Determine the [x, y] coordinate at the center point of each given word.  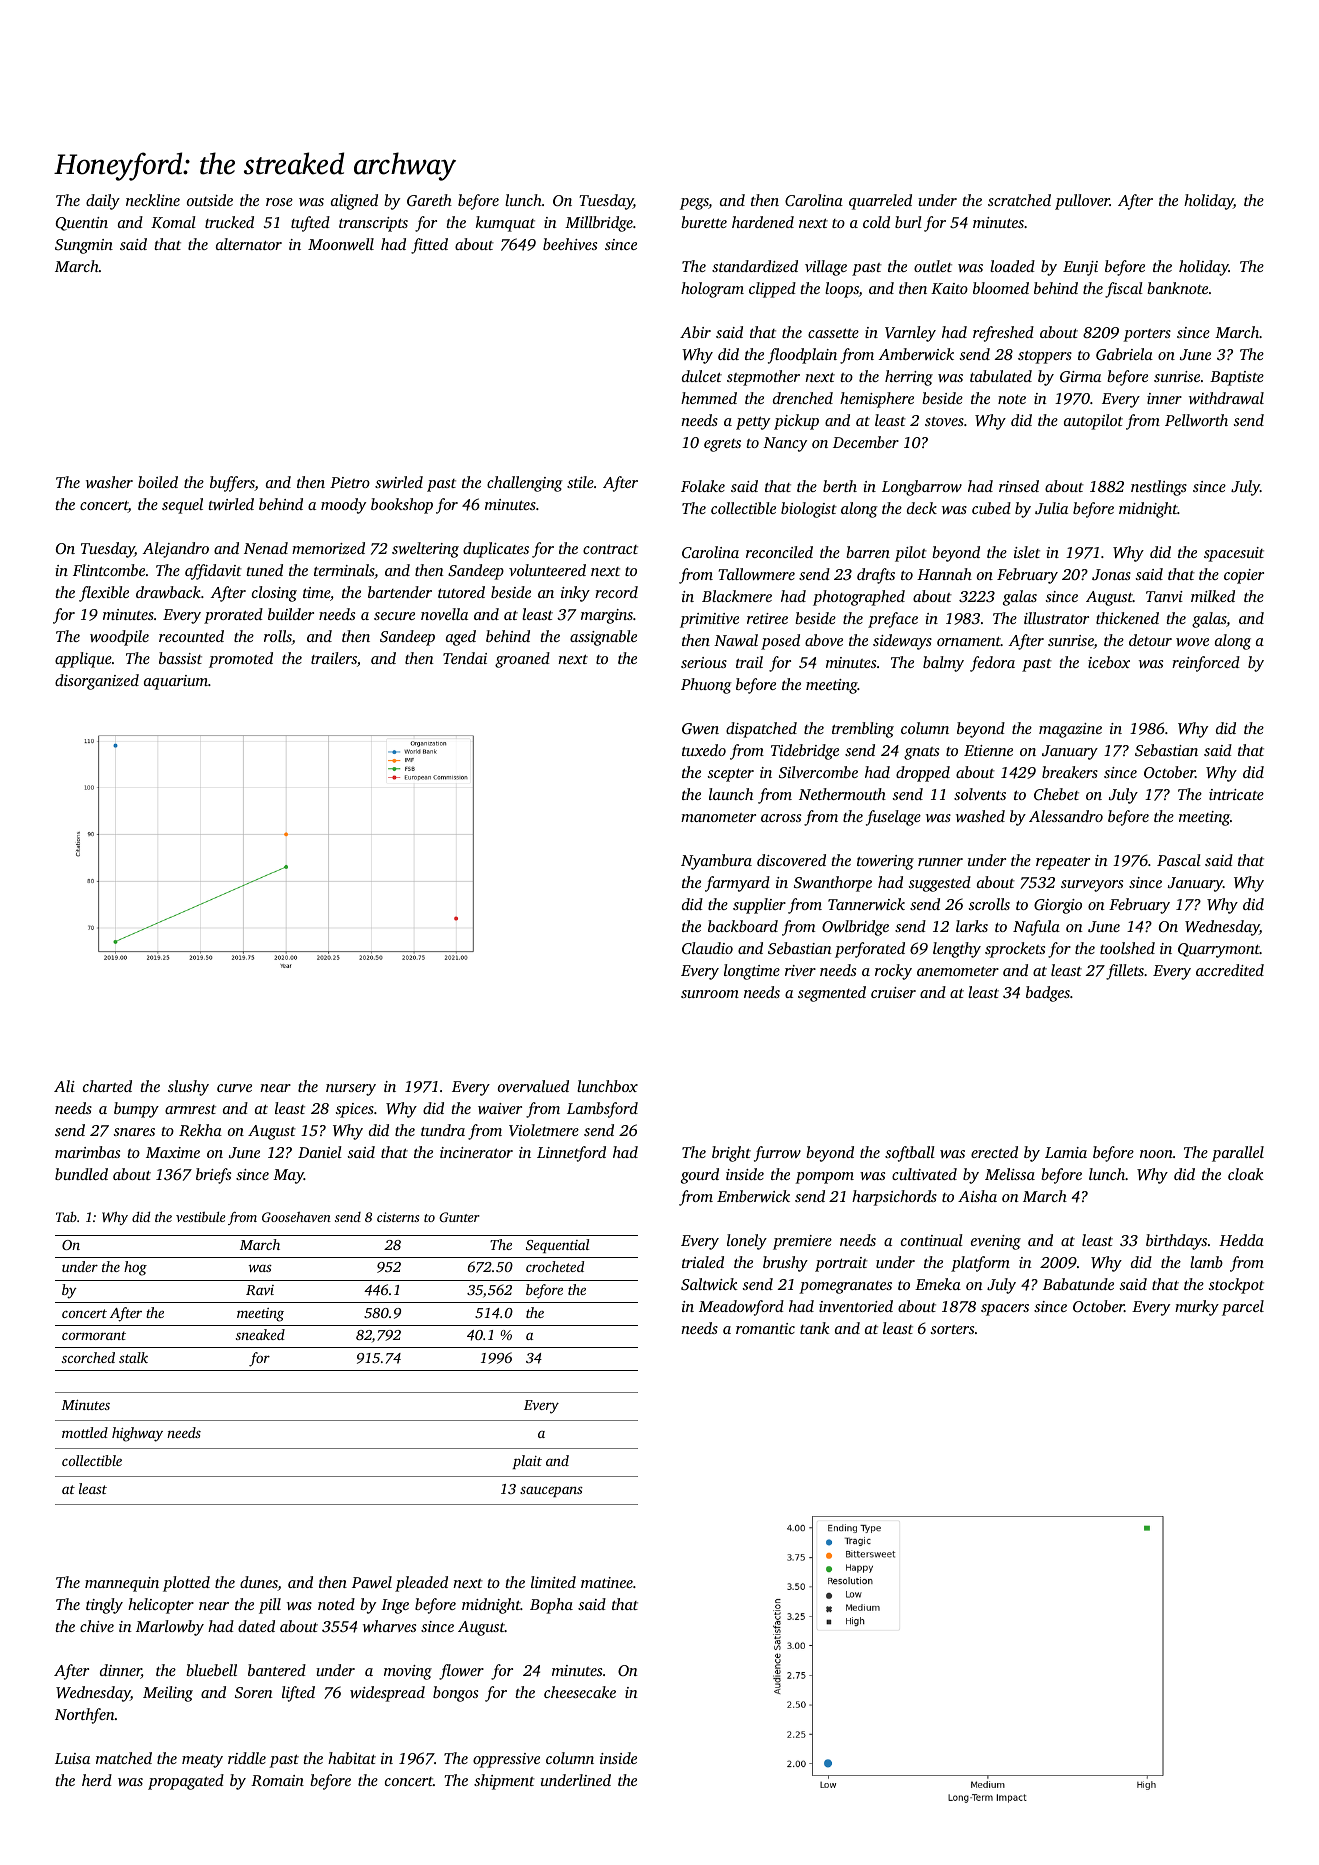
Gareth [429, 200]
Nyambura [716, 862]
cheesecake [580, 1692]
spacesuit [1234, 554]
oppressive [506, 1760]
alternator [249, 244]
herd [97, 1780]
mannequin [122, 1584]
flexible [104, 594]
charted [107, 1086]
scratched [1019, 200]
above [824, 640]
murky [1197, 1308]
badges [1048, 994]
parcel [1243, 1308]
